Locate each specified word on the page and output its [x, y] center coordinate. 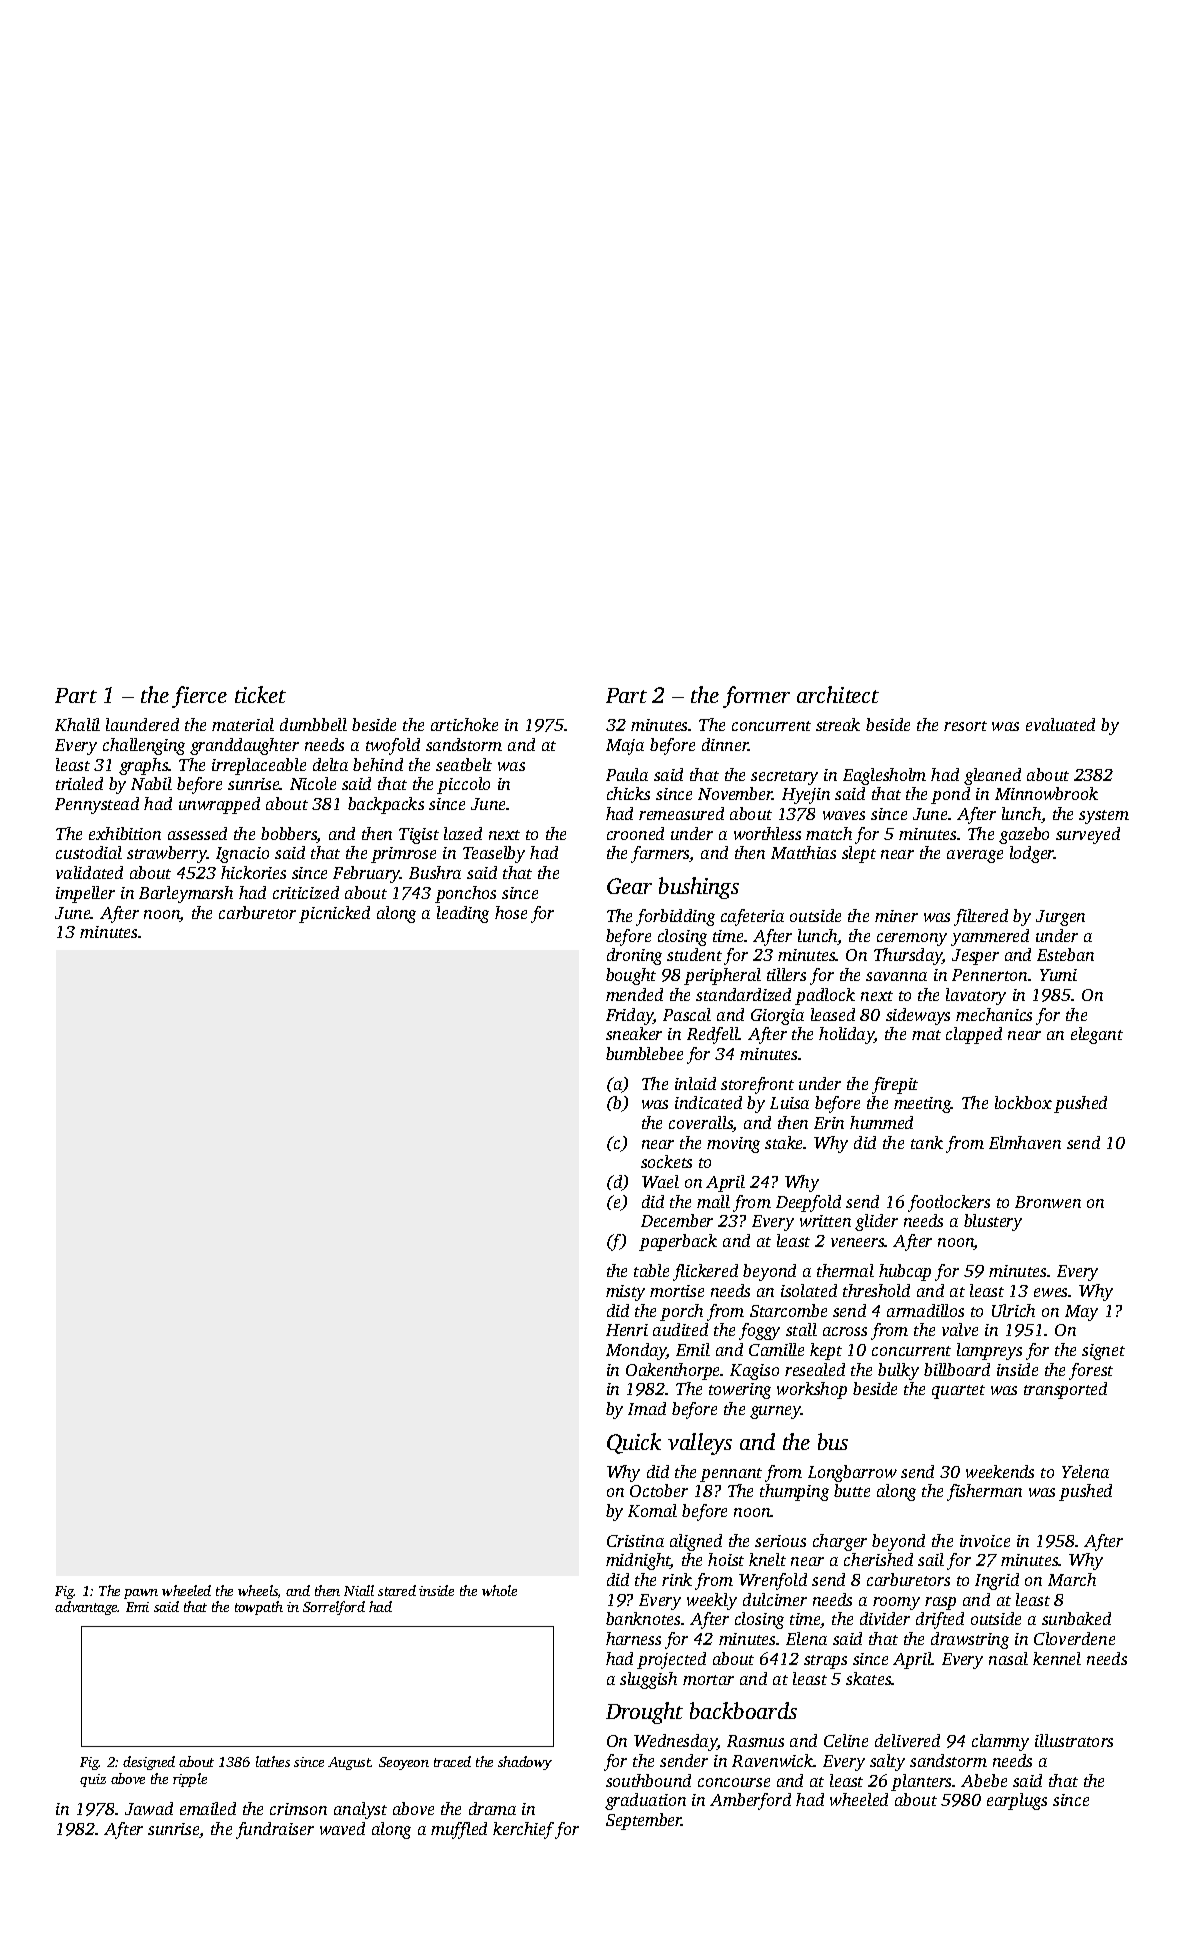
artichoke [464, 724]
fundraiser [275, 1830]
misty [625, 1293]
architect [838, 694]
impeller [85, 894]
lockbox [1023, 1102]
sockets [666, 1161]
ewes [1050, 1292]
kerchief [523, 1830]
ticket [260, 694]
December [677, 1220]
